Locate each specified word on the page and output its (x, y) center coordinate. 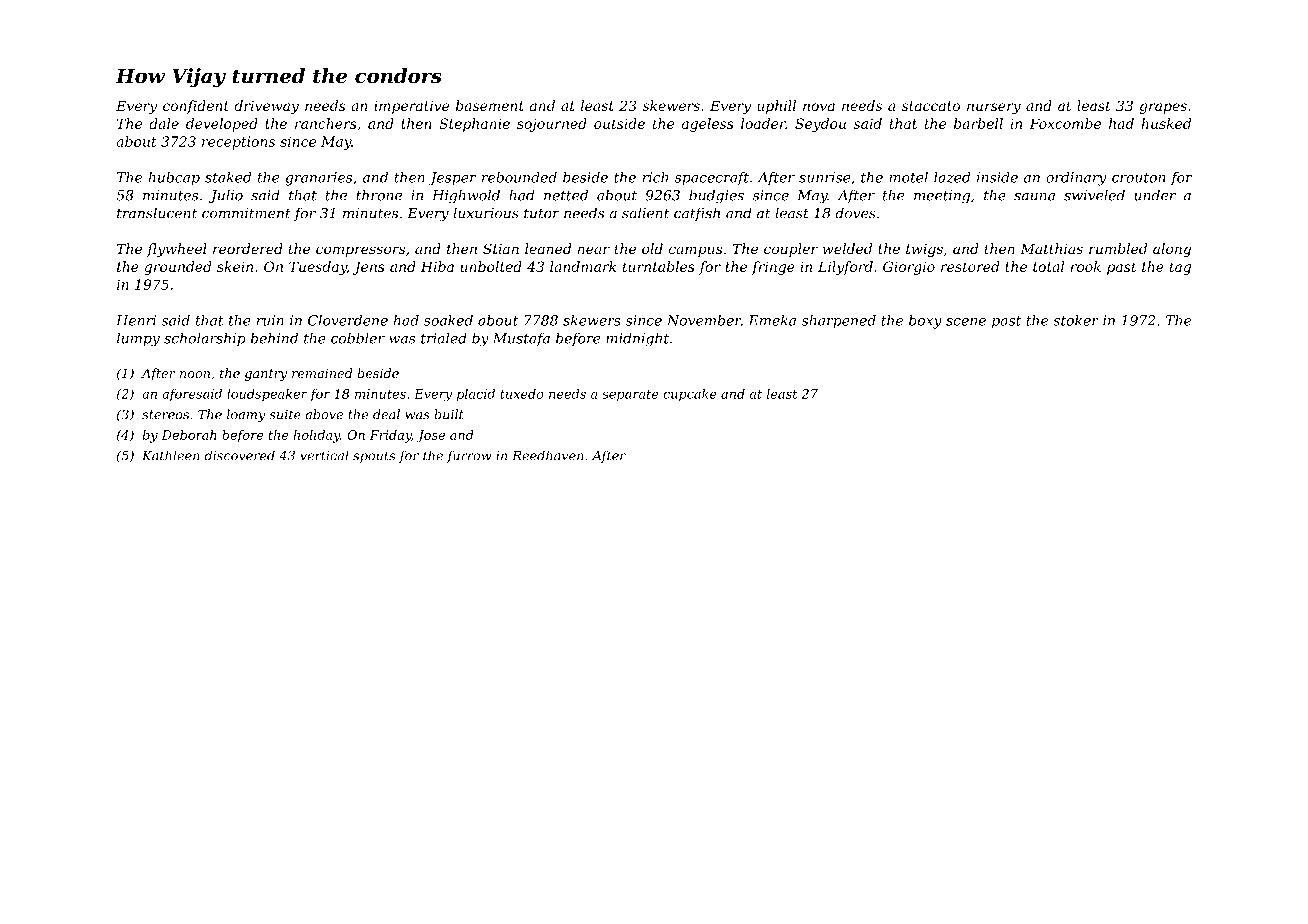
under (1155, 195)
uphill (776, 107)
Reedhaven (548, 455)
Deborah (189, 435)
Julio (226, 196)
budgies (716, 196)
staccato (931, 106)
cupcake (690, 395)
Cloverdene (348, 320)
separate (630, 396)
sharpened (839, 322)
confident (196, 107)
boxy (925, 322)
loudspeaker (267, 395)
